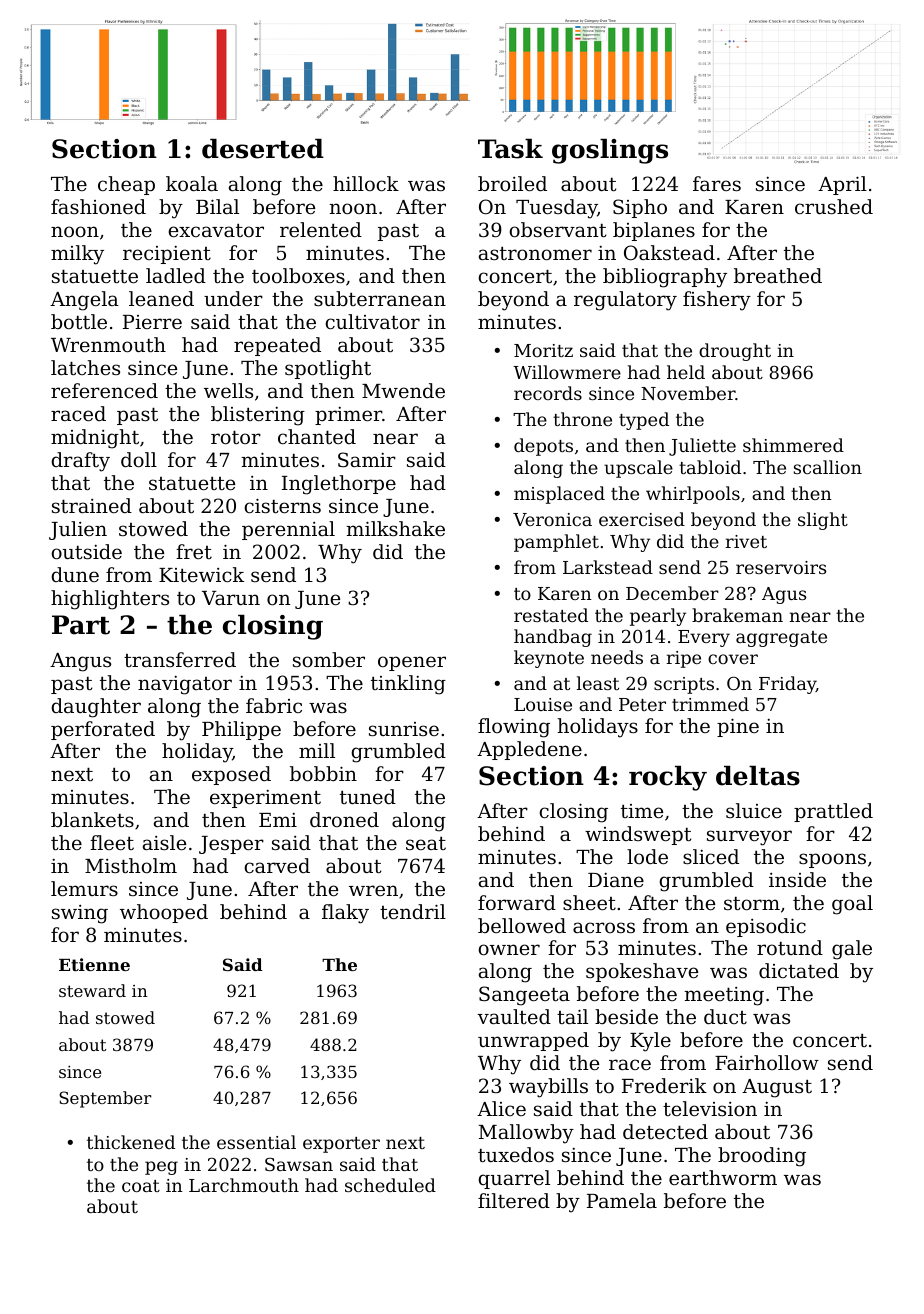 This screenshot has height=1314, width=924. What do you see at coordinates (244, 1185) in the screenshot?
I see `Larchmouth` at bounding box center [244, 1185].
